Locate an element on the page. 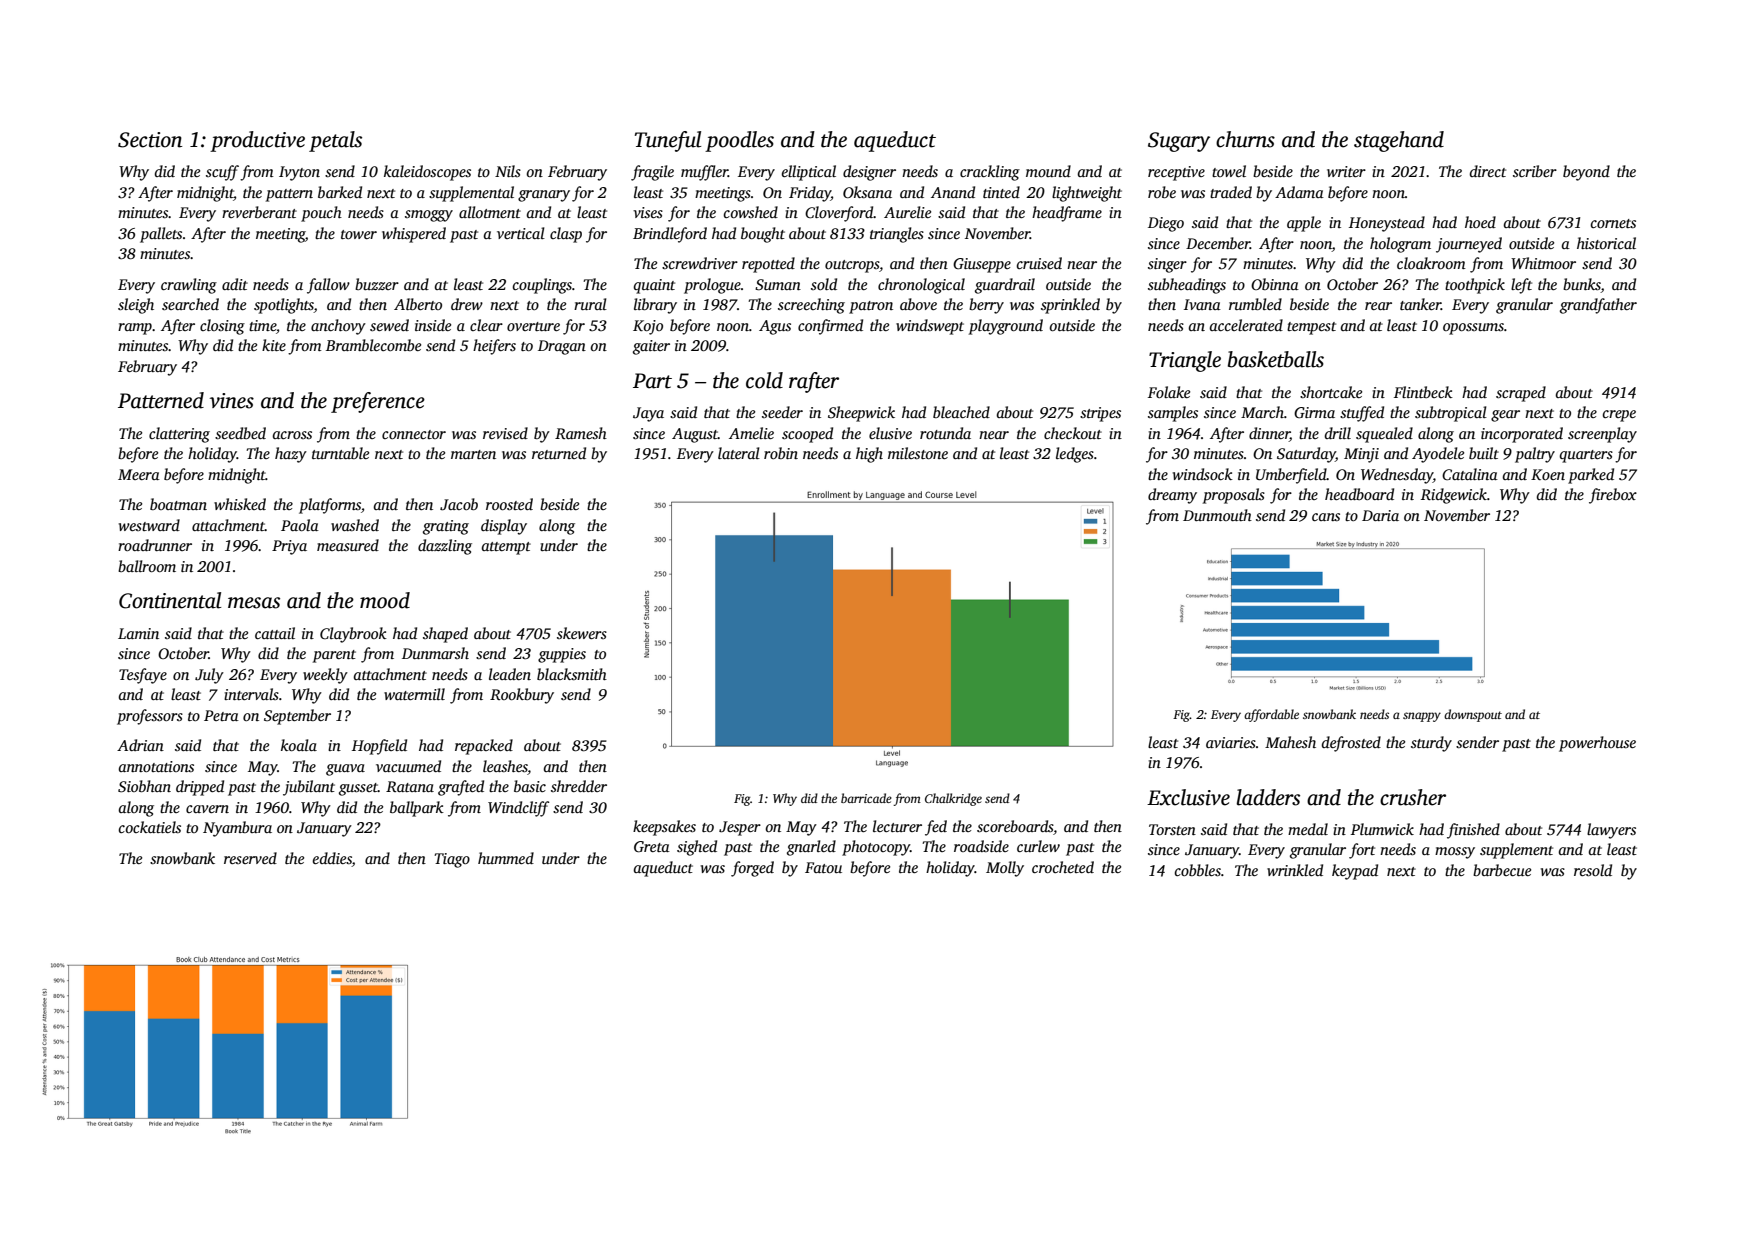 Image resolution: width=1755 pixels, height=1241 pixels. returned is located at coordinates (559, 453).
